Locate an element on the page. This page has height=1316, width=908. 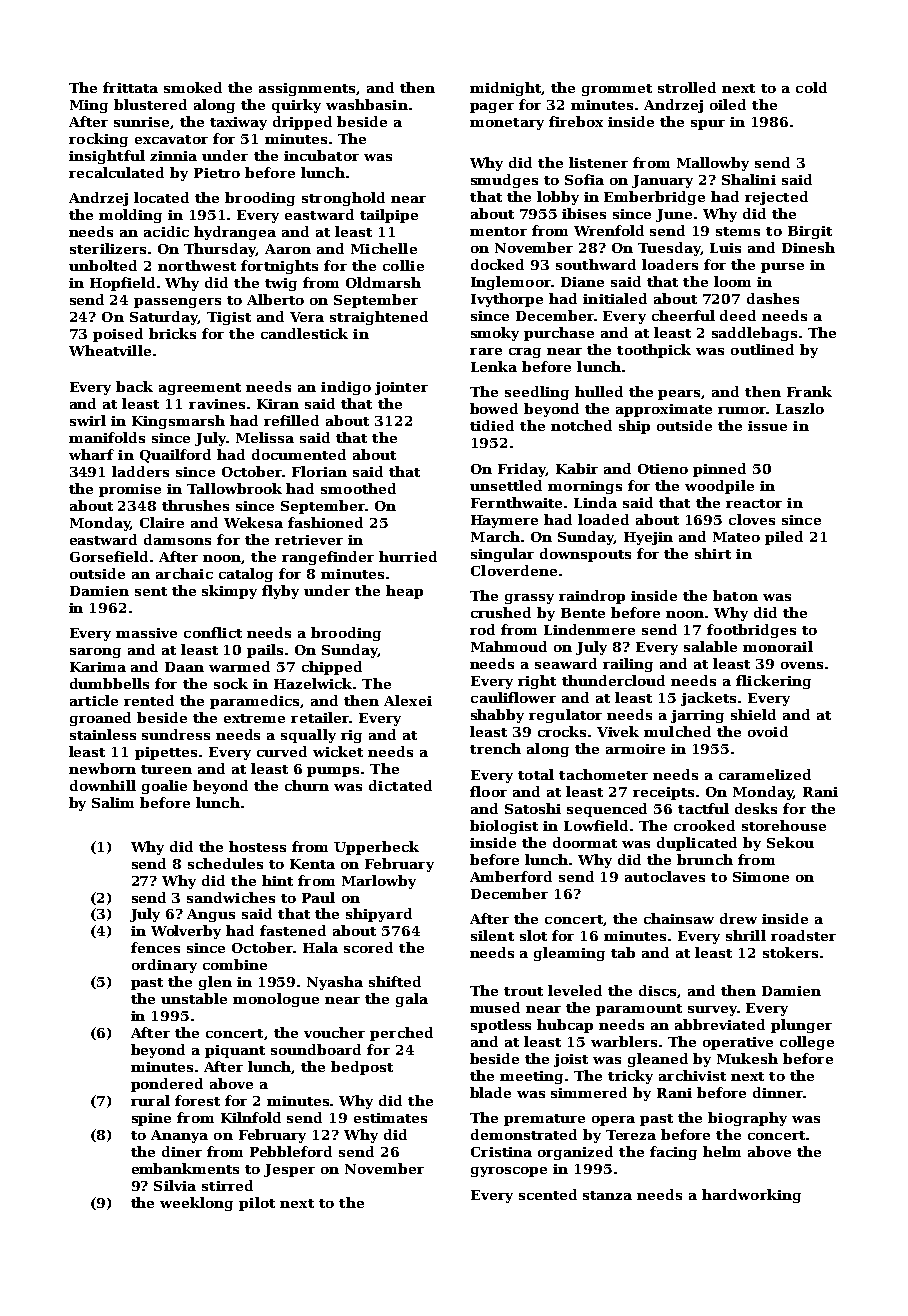
Ananya is located at coordinates (179, 1136).
